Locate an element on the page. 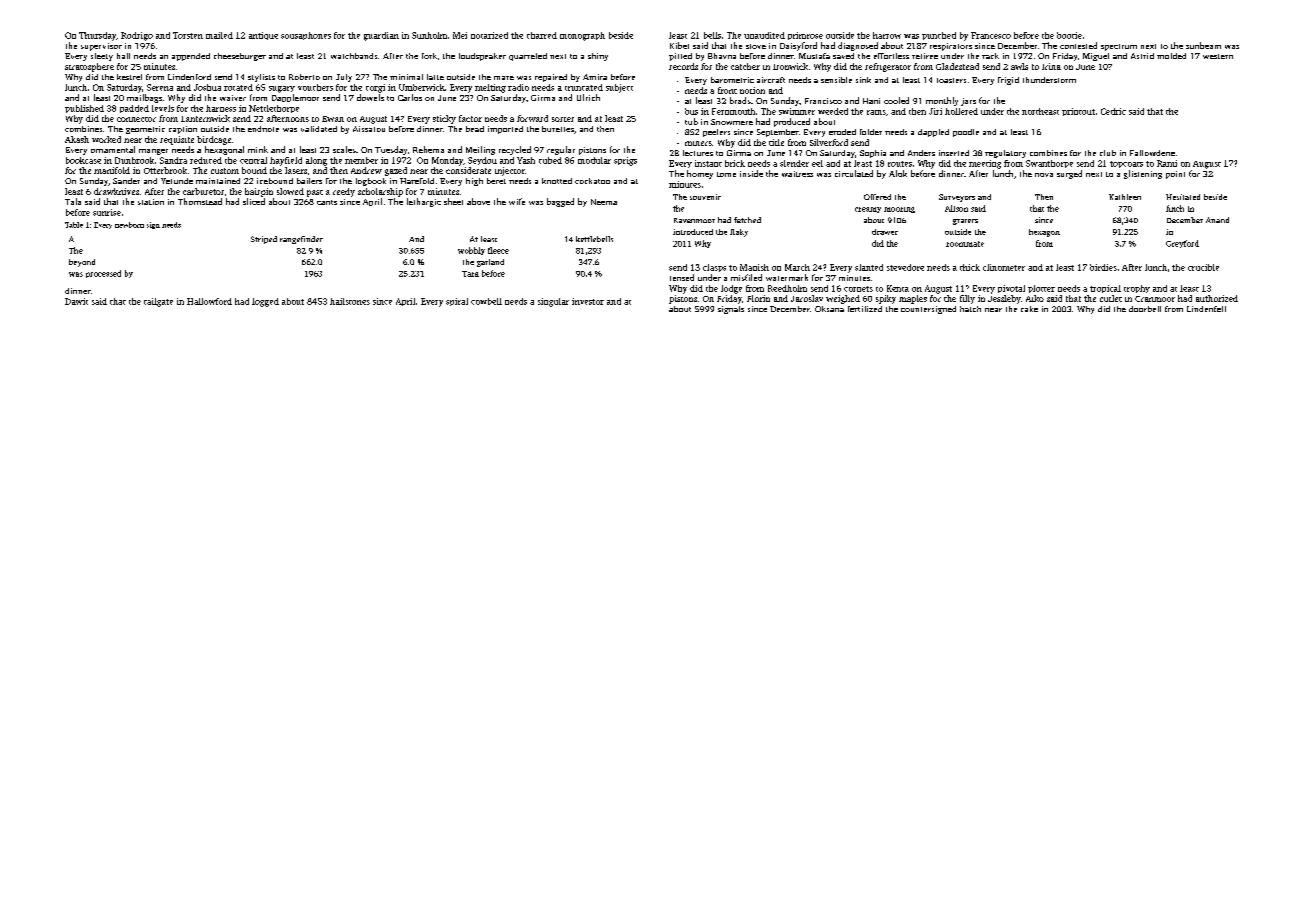 The height and width of the image is (924, 1308). Ravenmoor is located at coordinates (694, 220).
